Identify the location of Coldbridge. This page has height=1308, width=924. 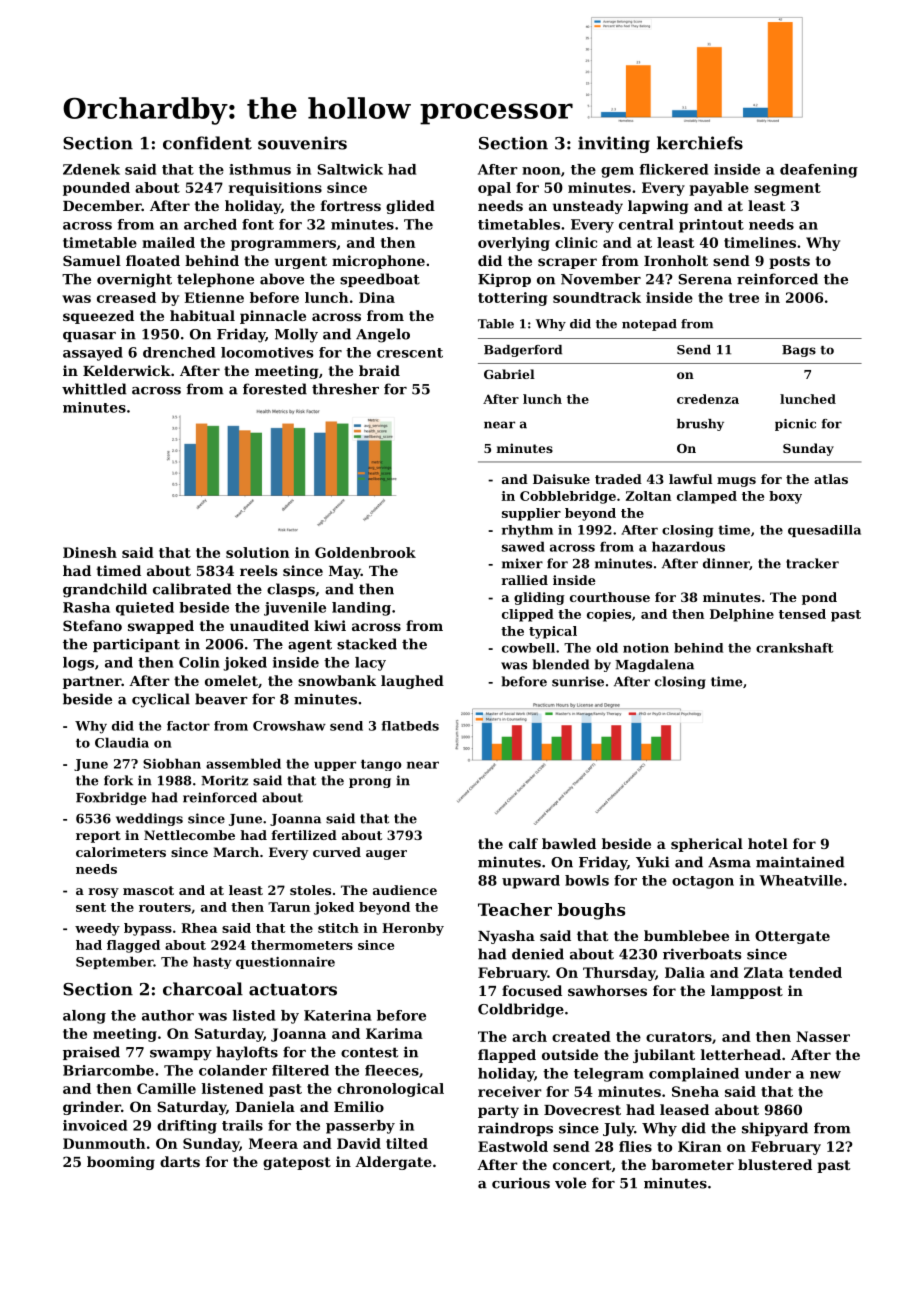
(521, 1010).
